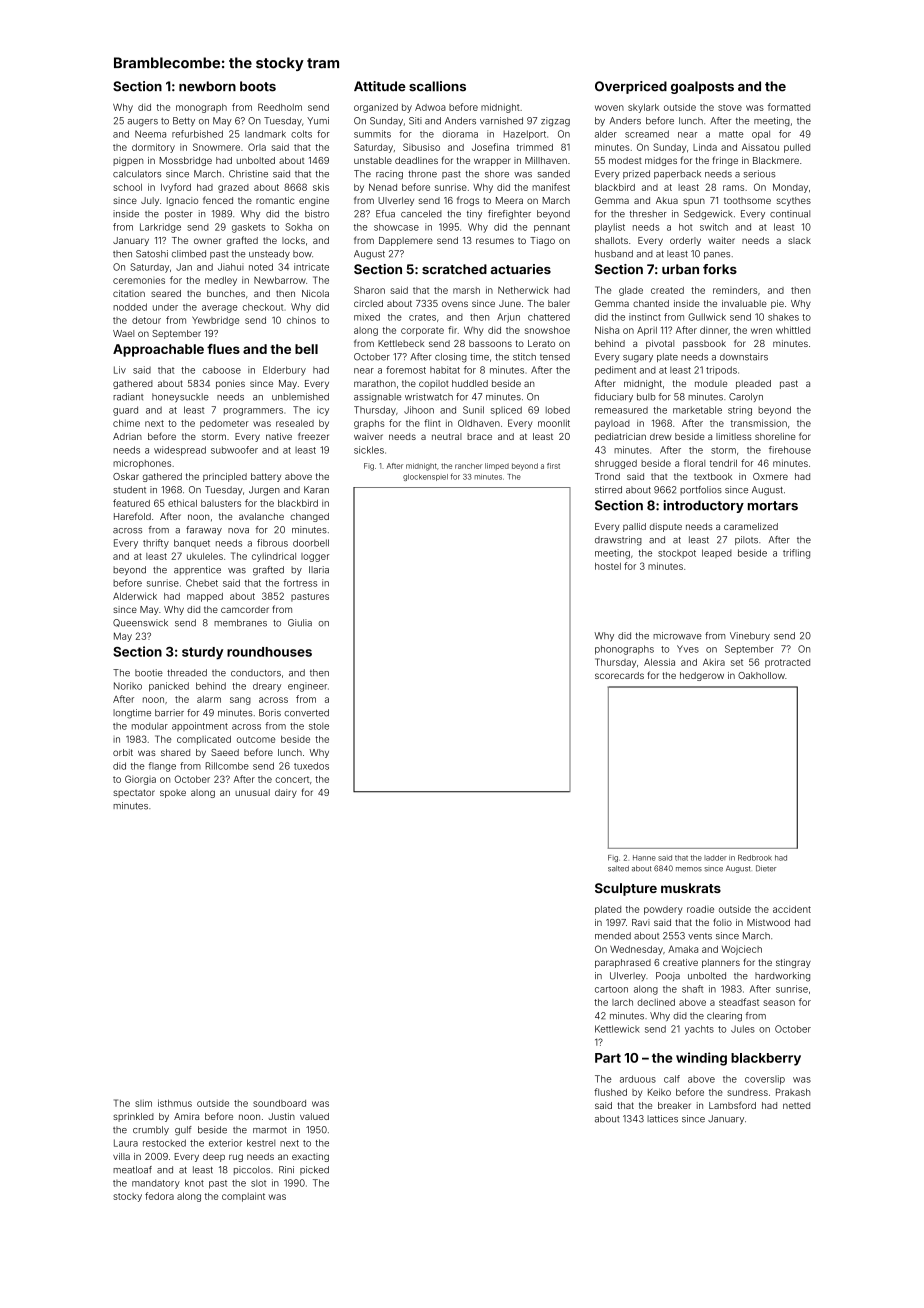  What do you see at coordinates (256, 739) in the screenshot?
I see `outcome` at bounding box center [256, 739].
